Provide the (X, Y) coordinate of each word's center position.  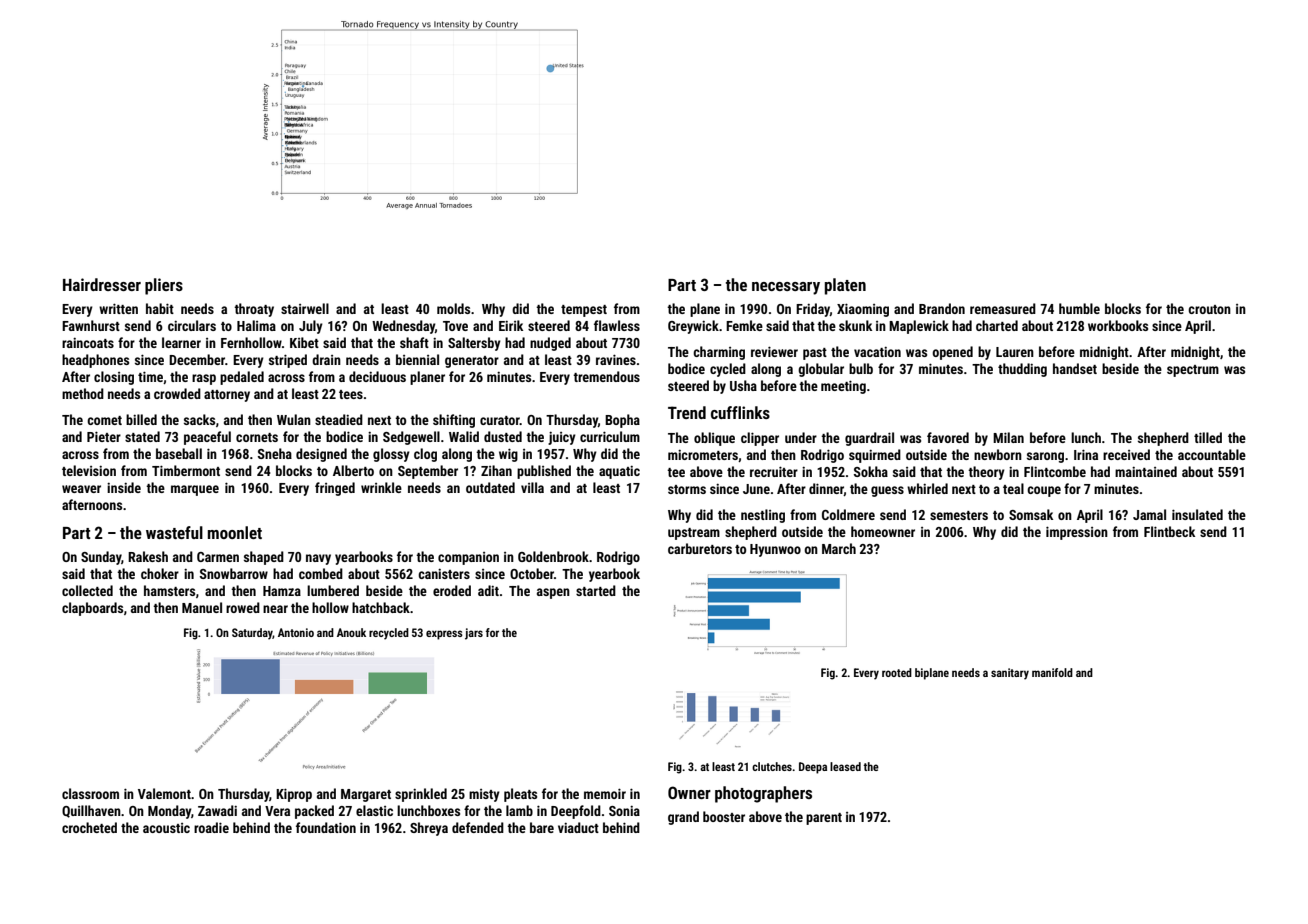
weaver (81, 489)
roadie (211, 827)
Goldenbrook (553, 556)
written (118, 308)
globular (821, 370)
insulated (1197, 514)
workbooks (1118, 325)
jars (474, 634)
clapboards (92, 609)
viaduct (578, 827)
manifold (1052, 672)
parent (824, 819)
